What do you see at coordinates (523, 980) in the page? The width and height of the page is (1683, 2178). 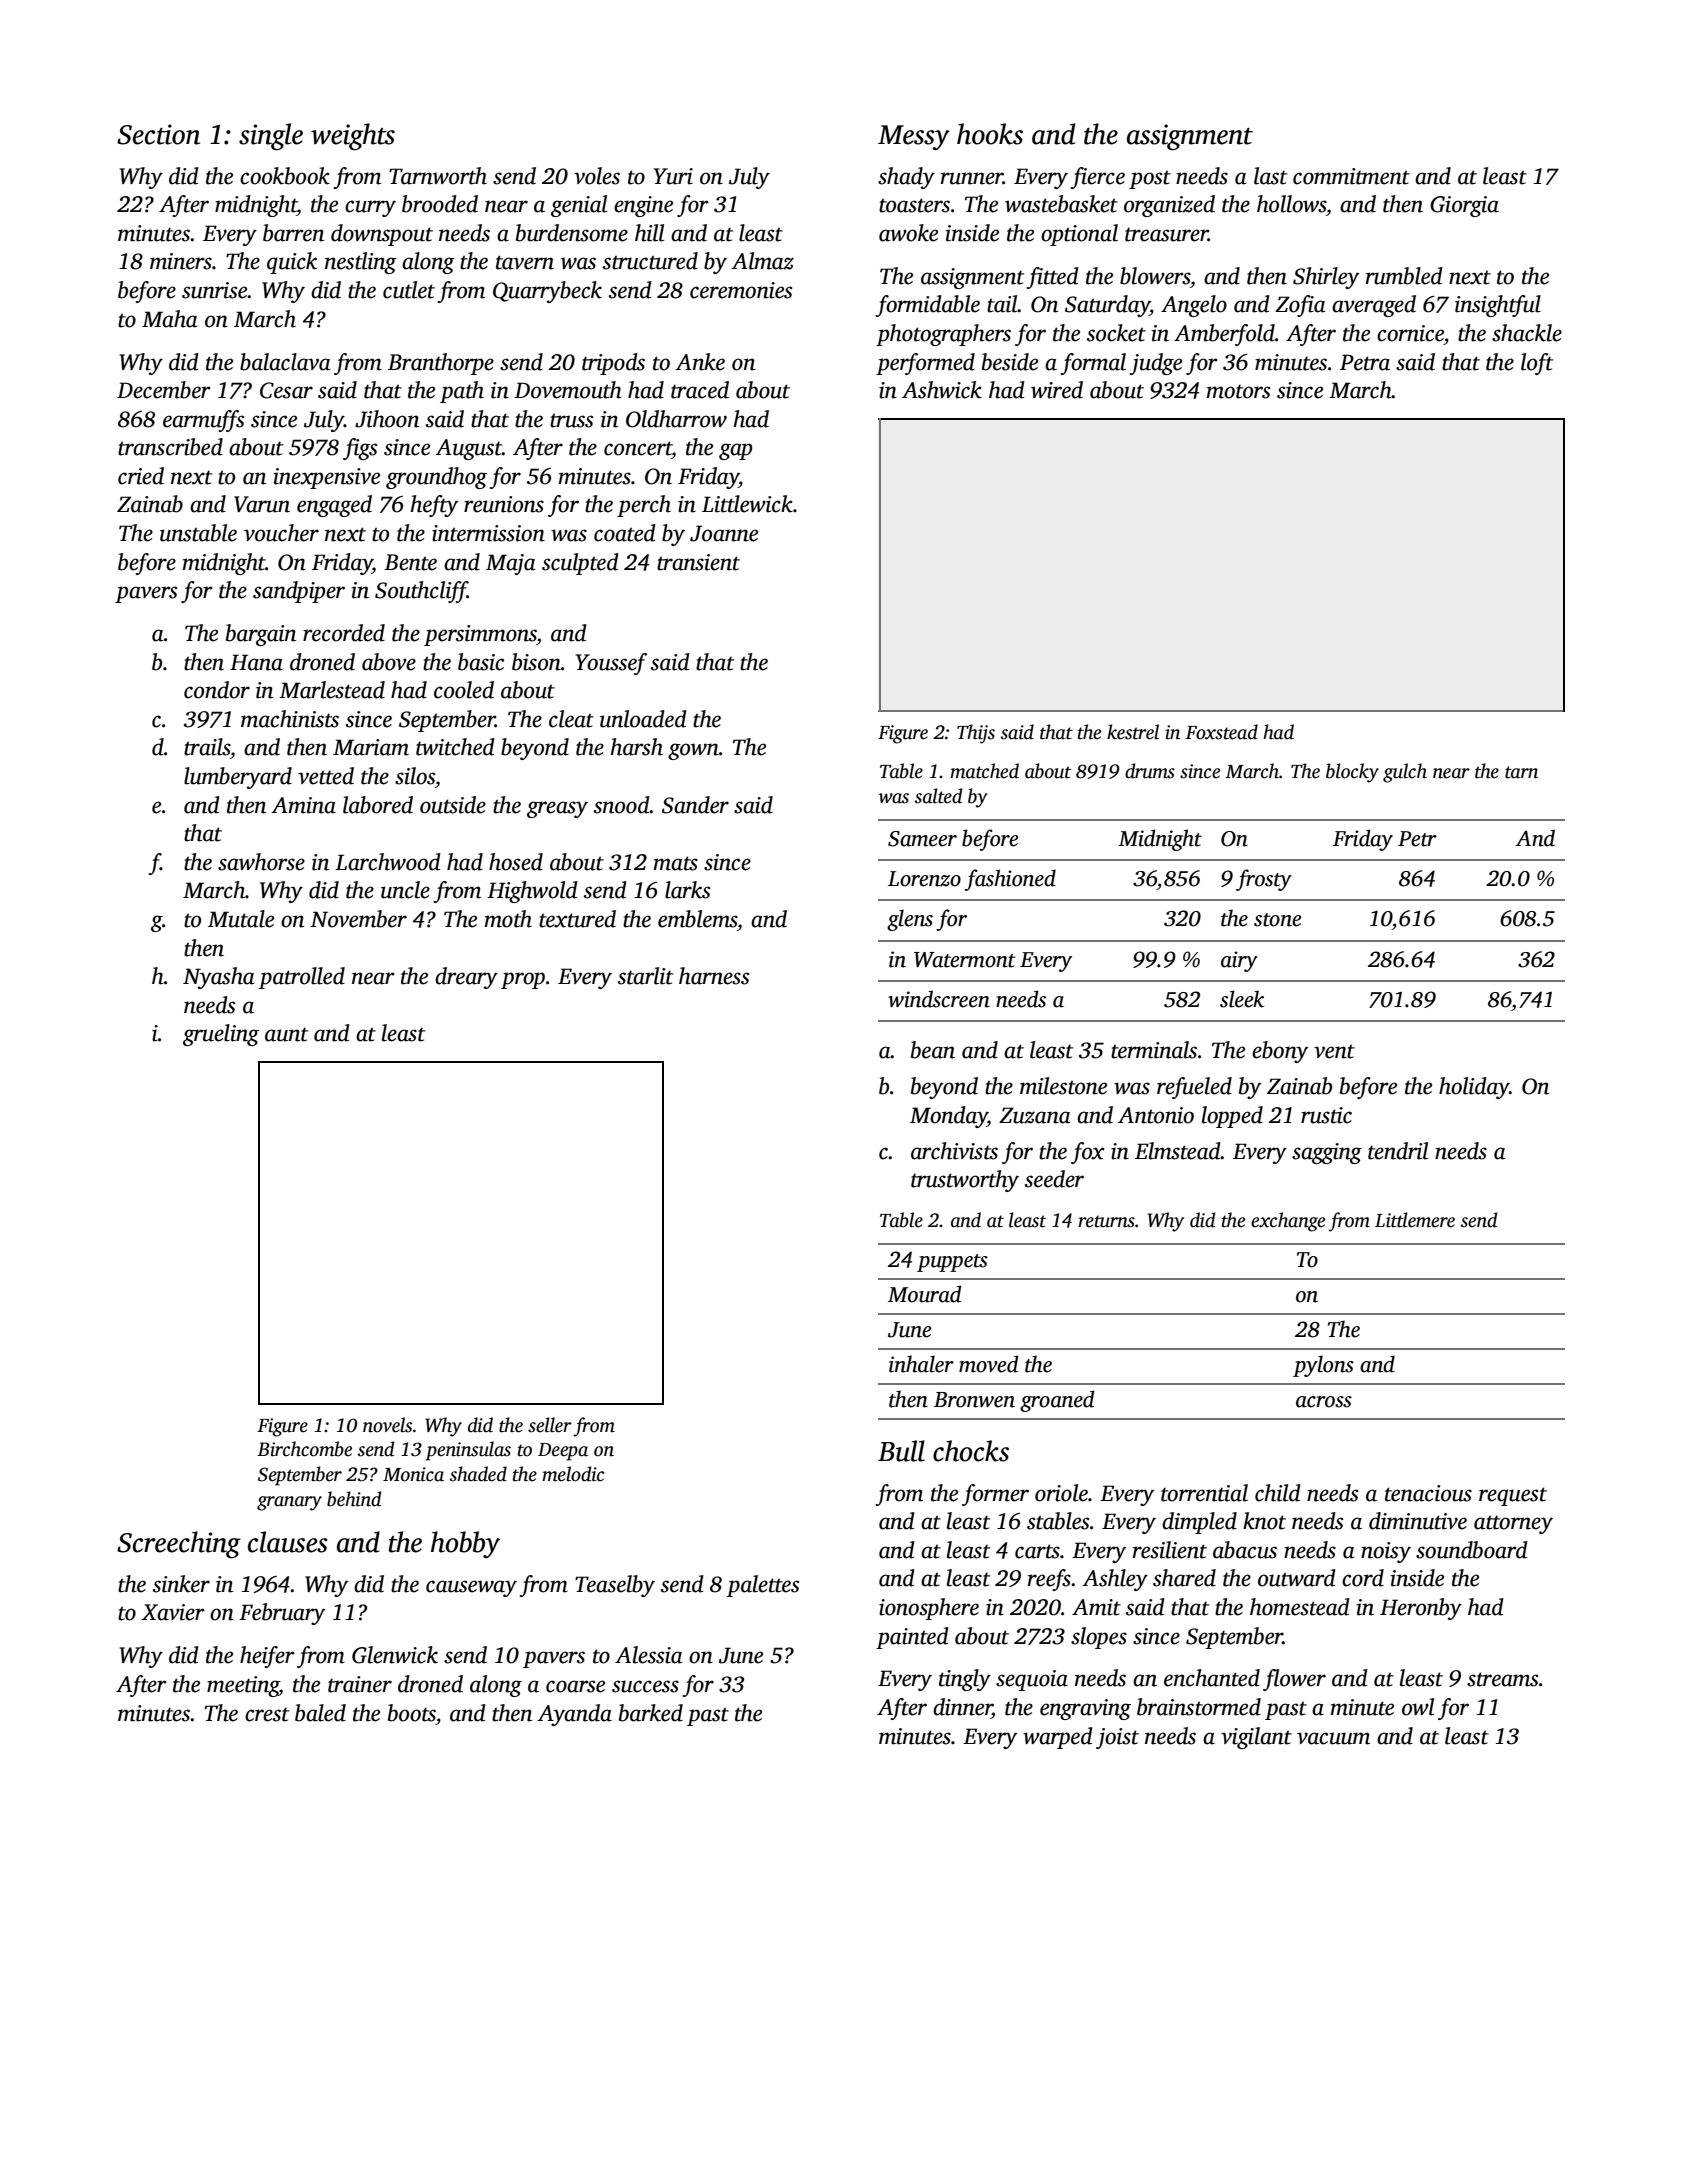 I see `prop` at bounding box center [523, 980].
